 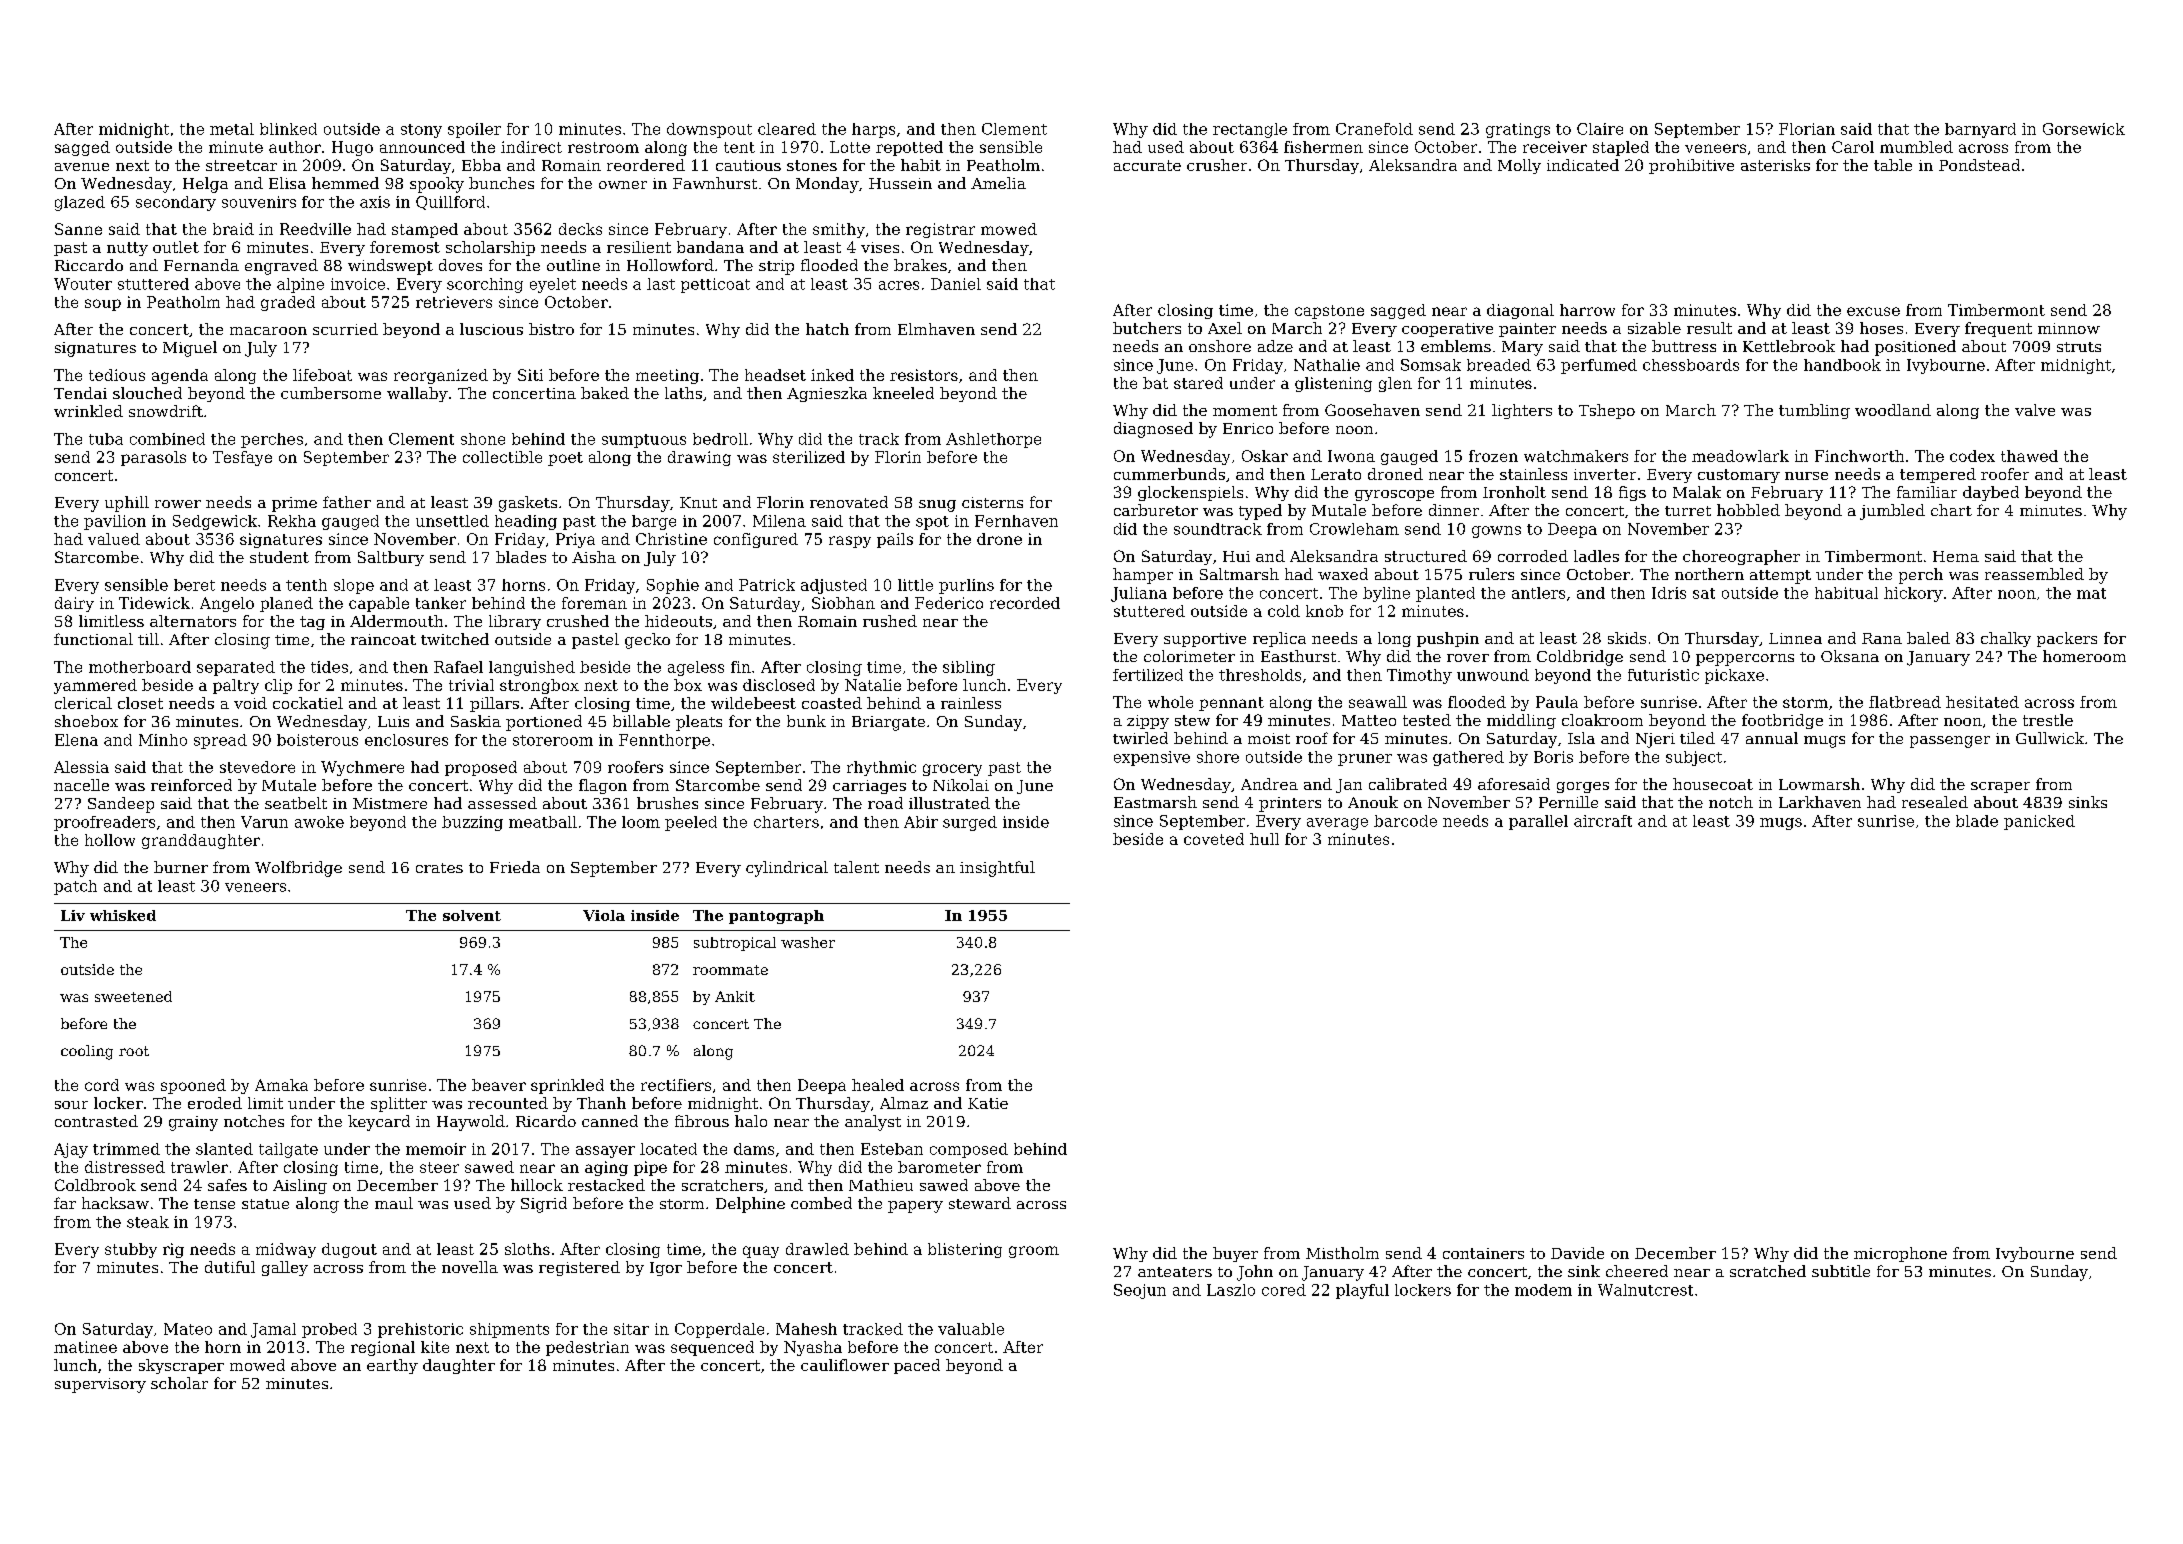 What do you see at coordinates (880, 247) in the document?
I see `vises` at bounding box center [880, 247].
